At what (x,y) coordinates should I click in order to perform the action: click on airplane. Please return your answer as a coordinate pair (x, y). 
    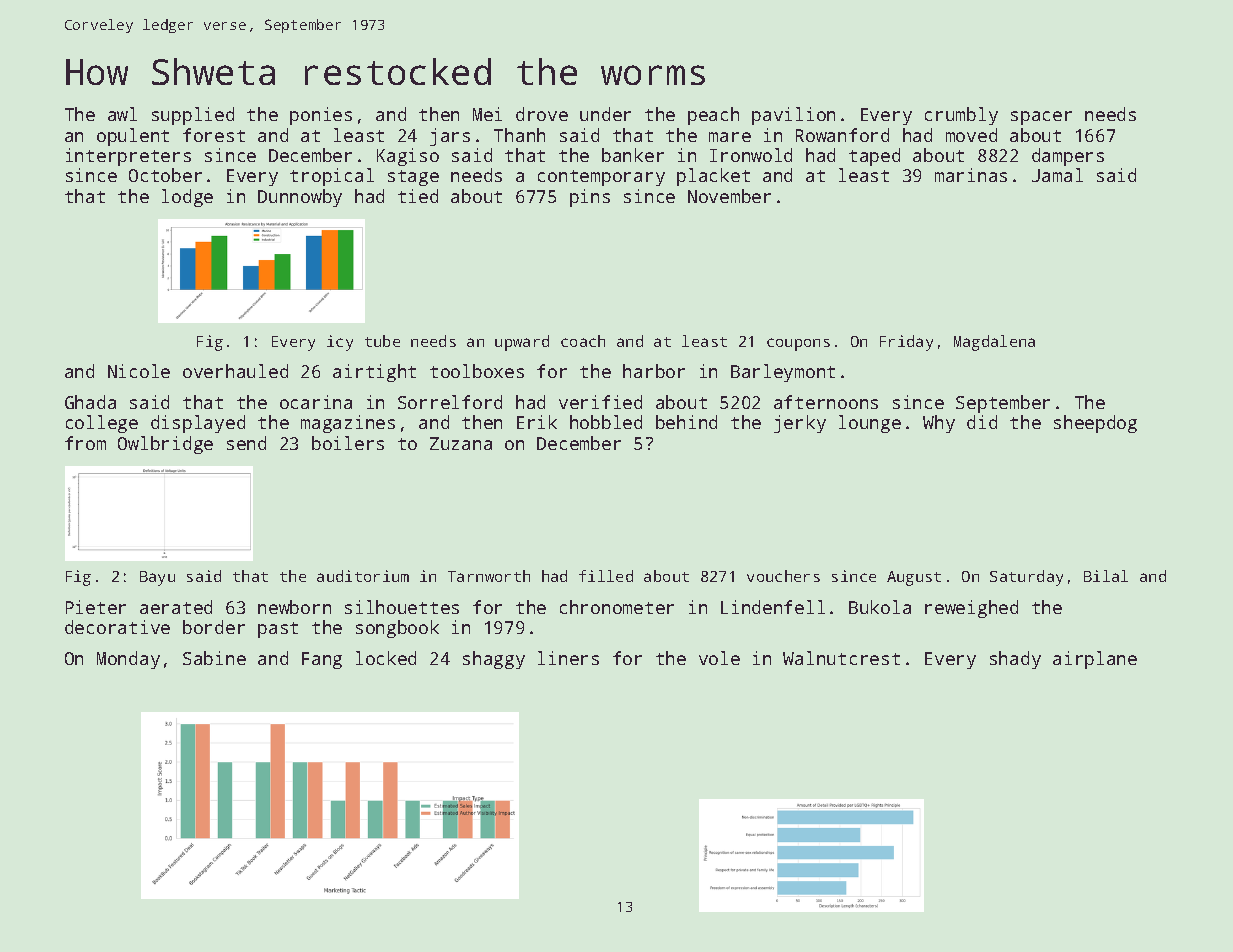
    Looking at the image, I should click on (1095, 660).
